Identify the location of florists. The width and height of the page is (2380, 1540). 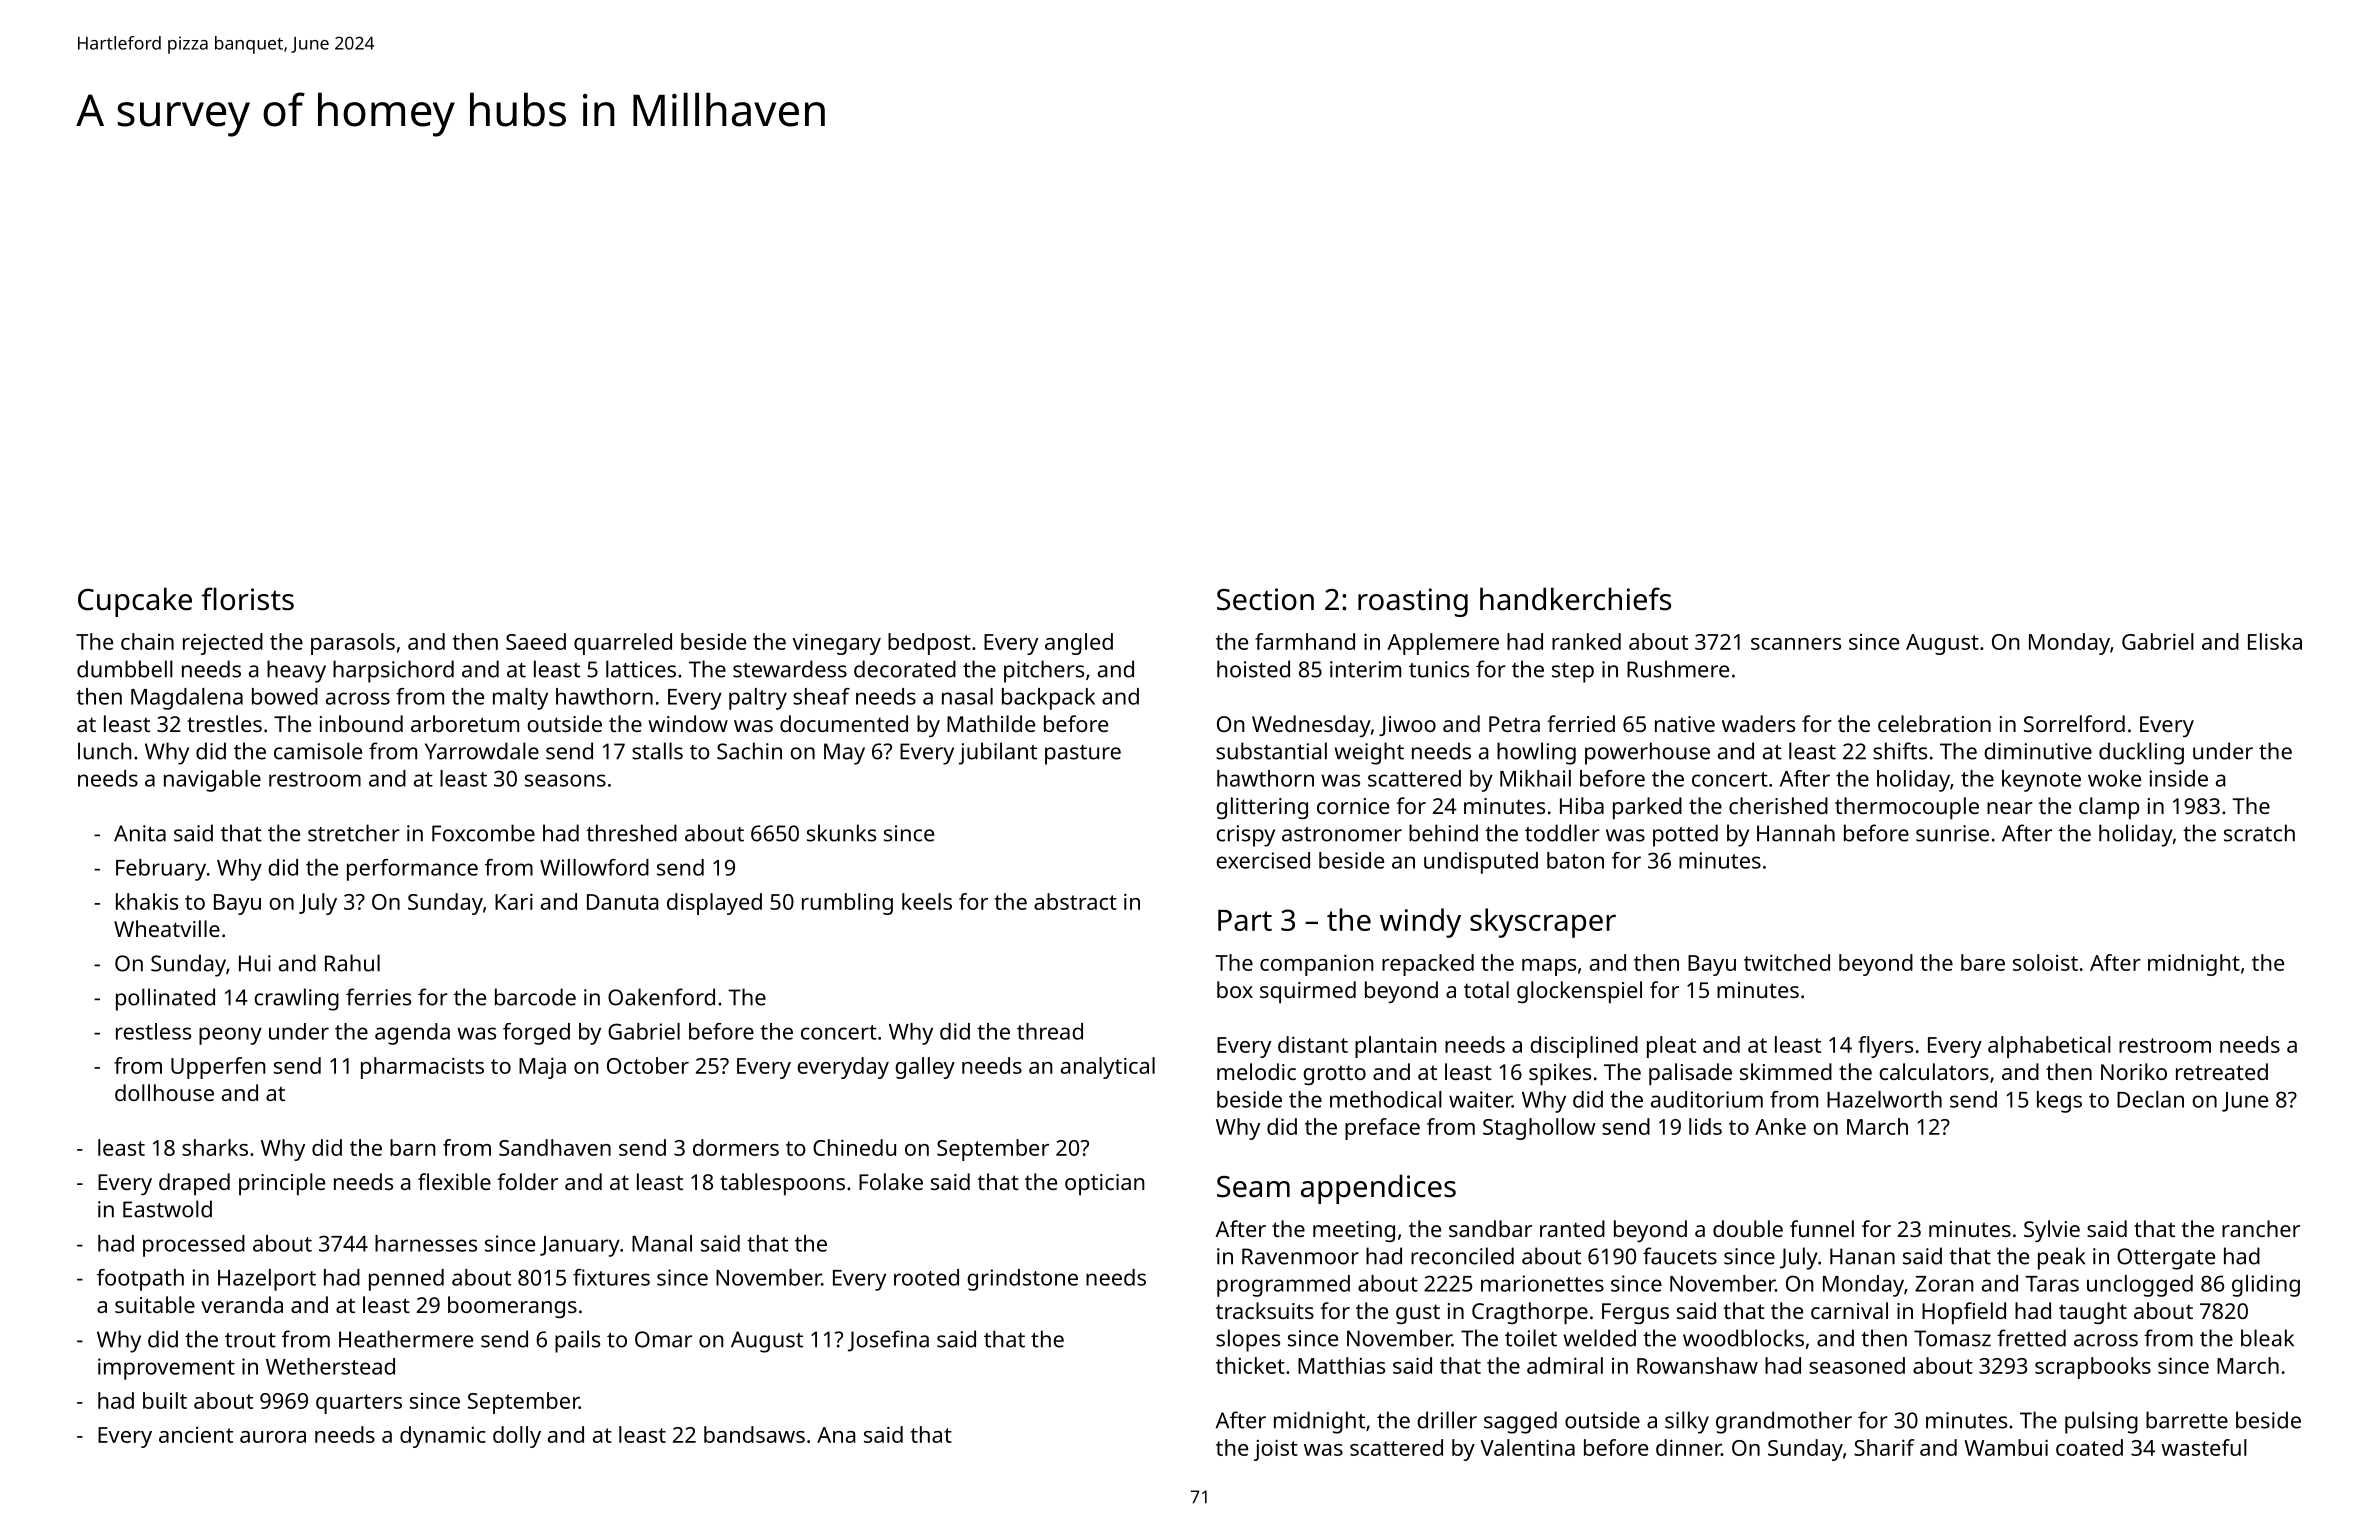
(247, 599).
